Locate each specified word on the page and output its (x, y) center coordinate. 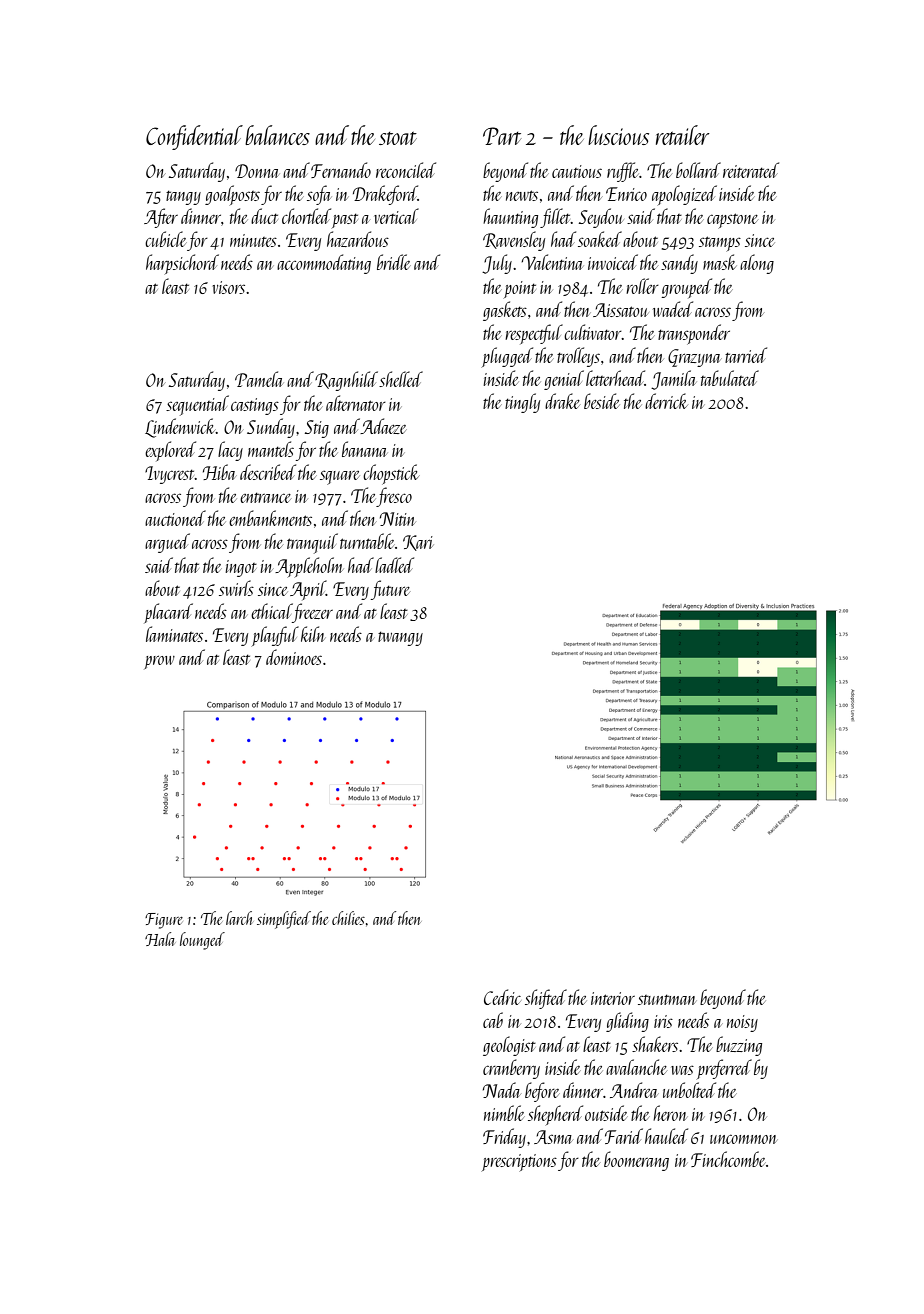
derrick (666, 401)
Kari (418, 543)
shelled (401, 379)
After (161, 218)
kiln (313, 634)
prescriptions (519, 1162)
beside (601, 401)
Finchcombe (728, 1159)
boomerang (636, 1161)
